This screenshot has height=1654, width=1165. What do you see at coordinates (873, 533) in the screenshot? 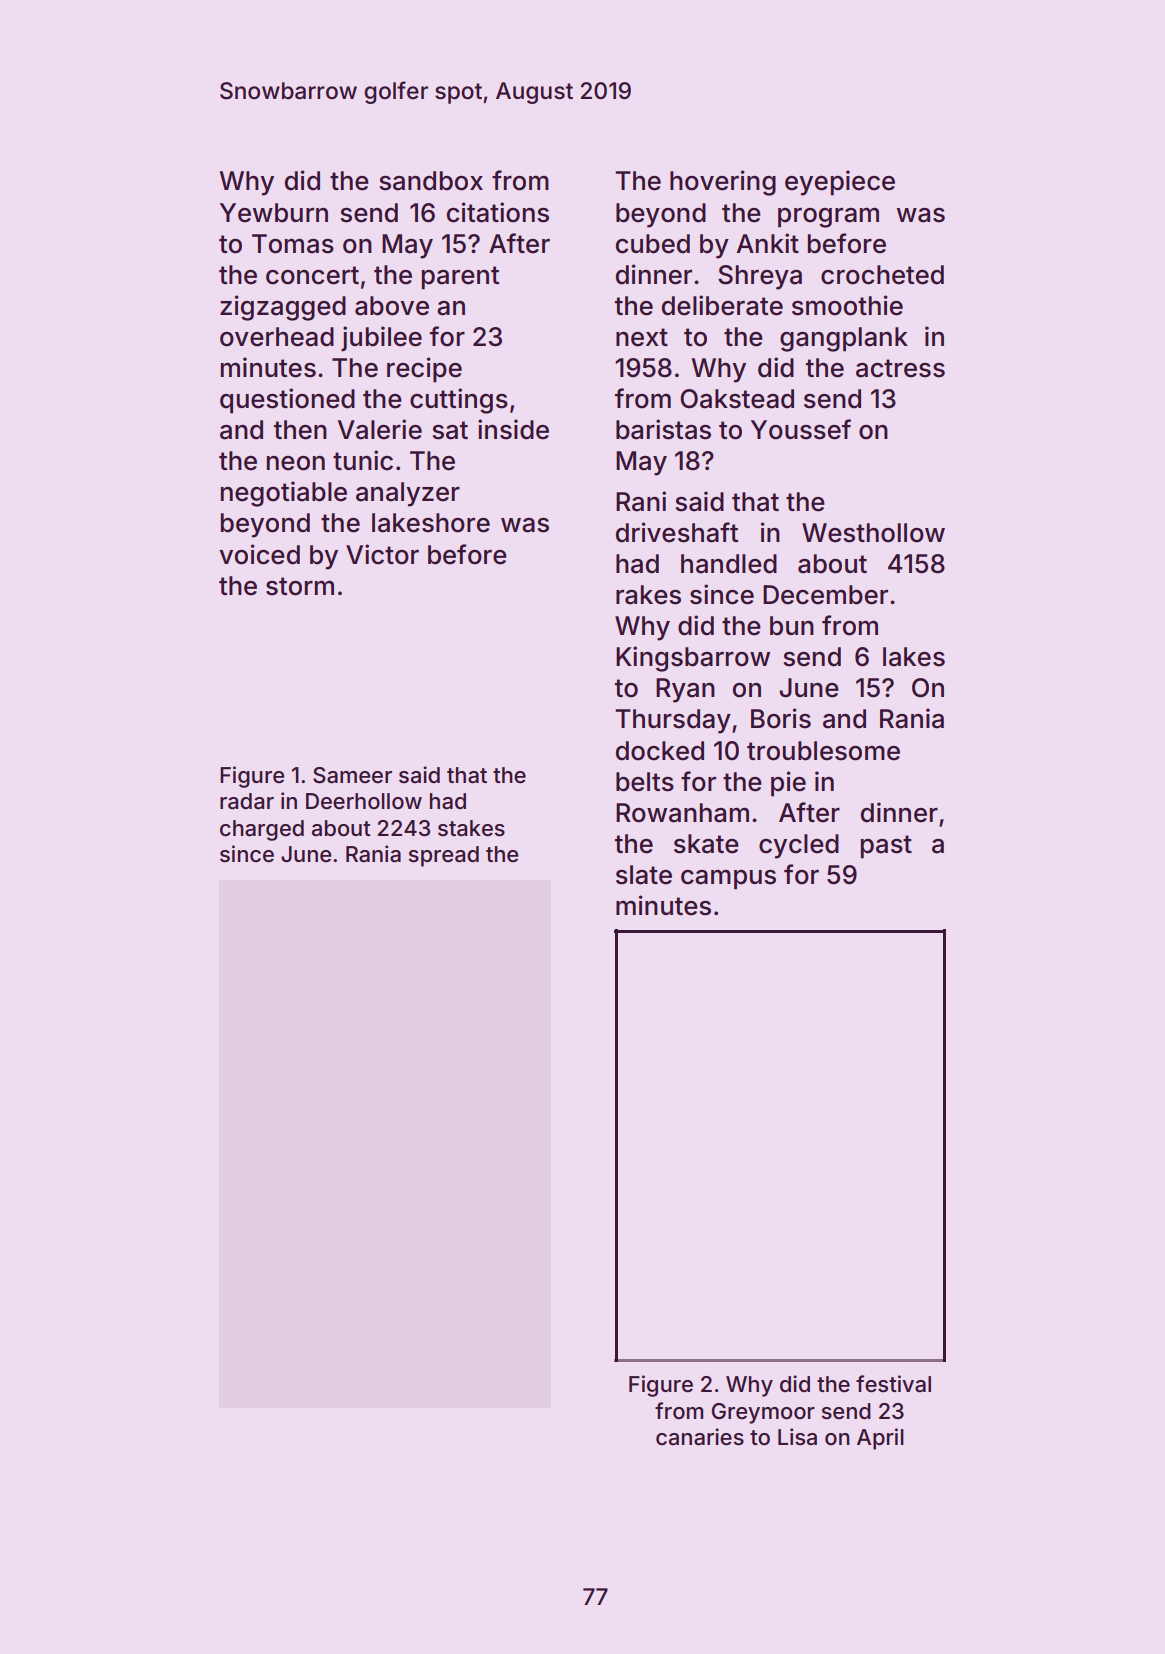
I see `Westhollow` at bounding box center [873, 533].
